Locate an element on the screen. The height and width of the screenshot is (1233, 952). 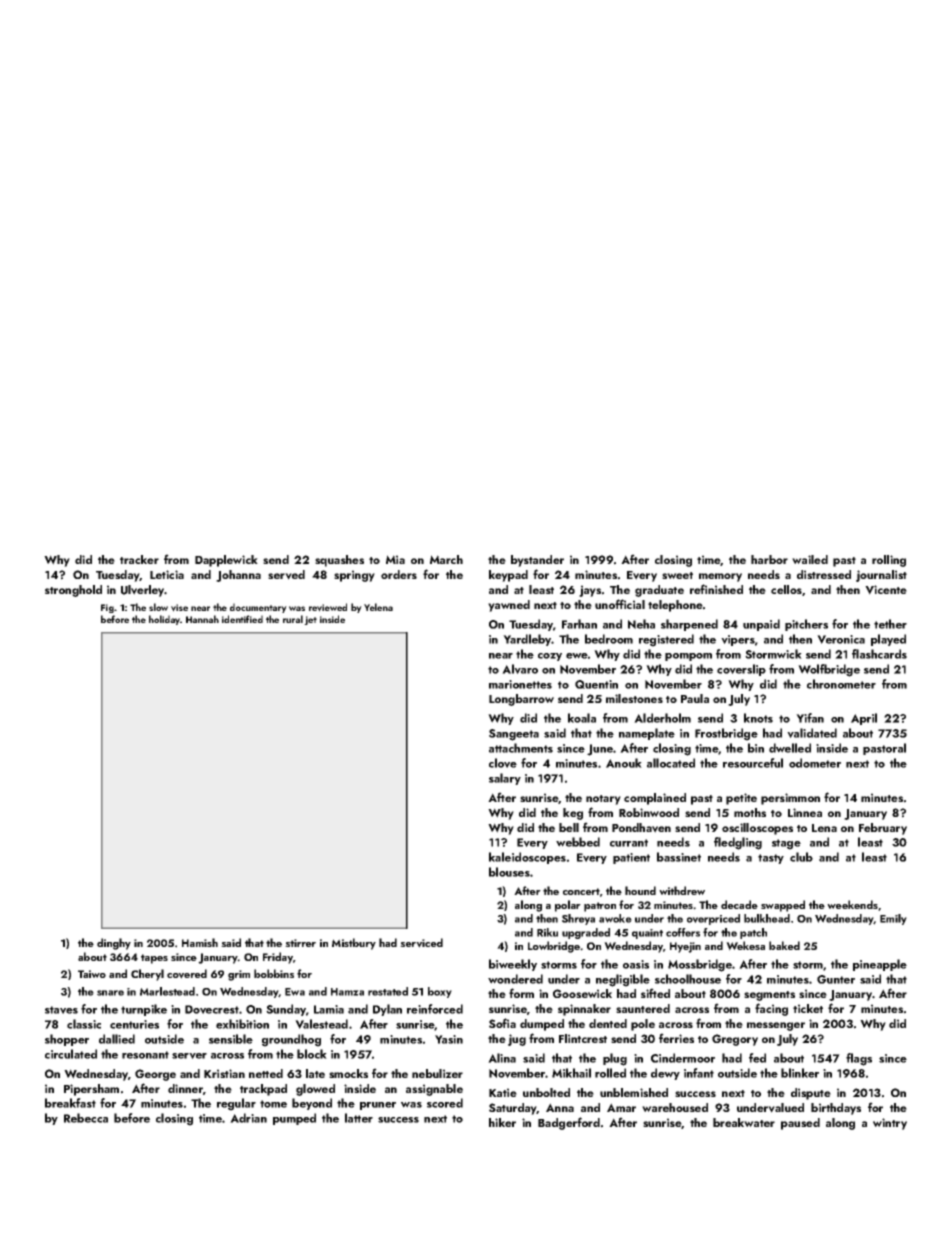
identified is located at coordinates (242, 619).
